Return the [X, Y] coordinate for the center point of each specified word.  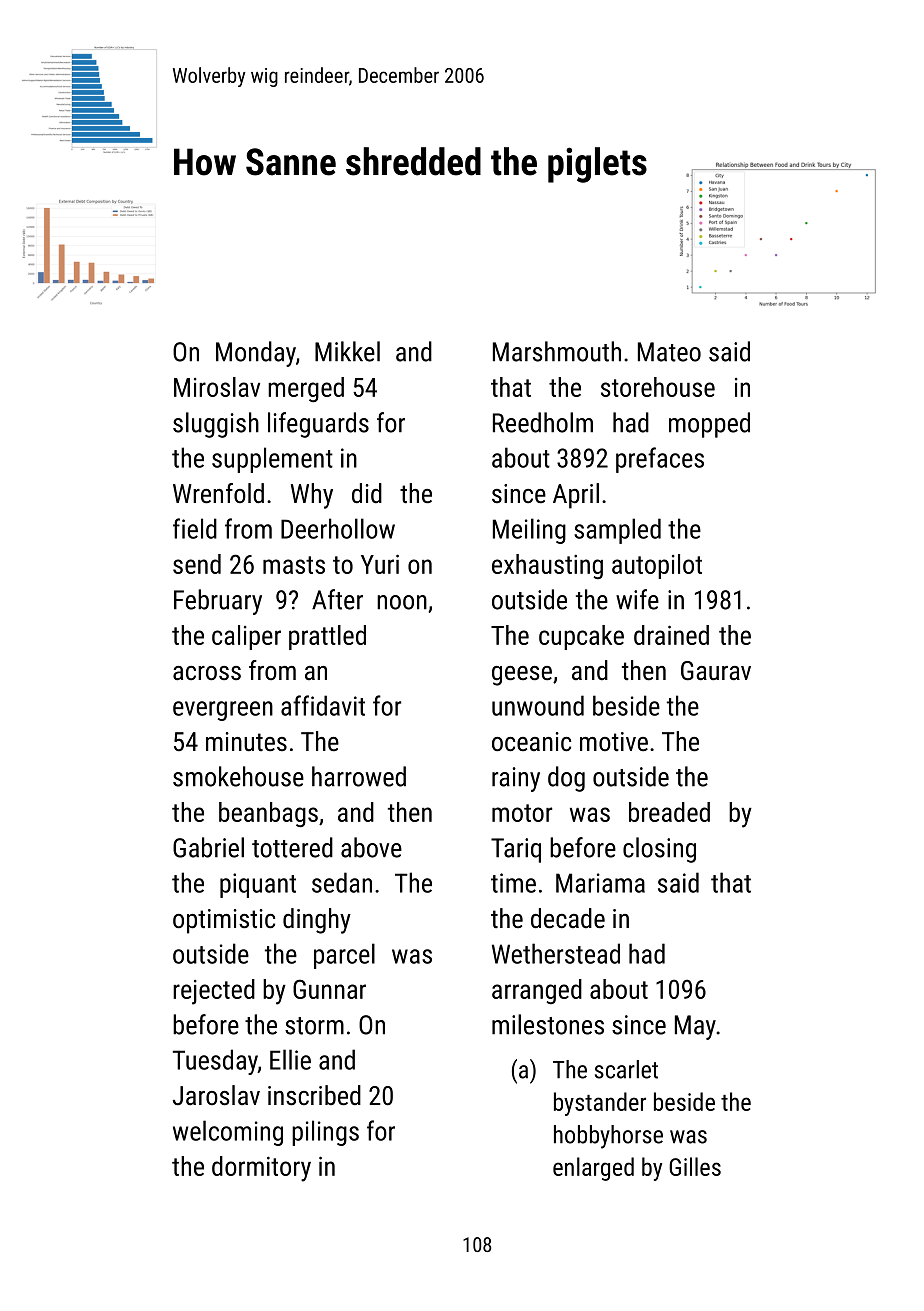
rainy [516, 779]
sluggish [216, 425]
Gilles [695, 1166]
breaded [669, 812]
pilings [325, 1133]
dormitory [261, 1169]
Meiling [529, 531]
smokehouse [238, 776]
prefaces [660, 460]
